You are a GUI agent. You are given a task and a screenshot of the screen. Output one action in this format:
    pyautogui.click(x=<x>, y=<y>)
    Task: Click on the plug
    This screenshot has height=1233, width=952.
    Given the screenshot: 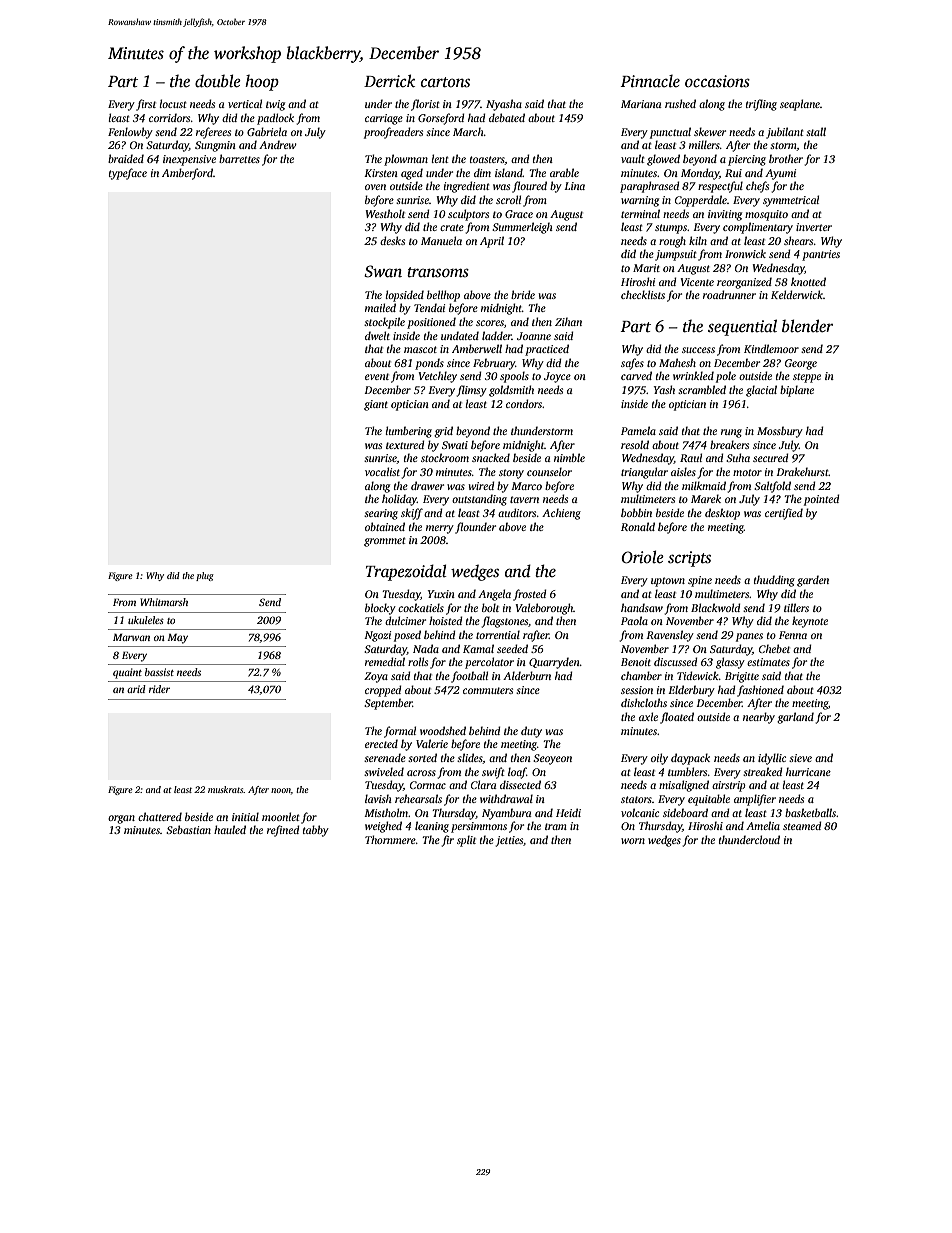 What is the action you would take?
    pyautogui.click(x=205, y=576)
